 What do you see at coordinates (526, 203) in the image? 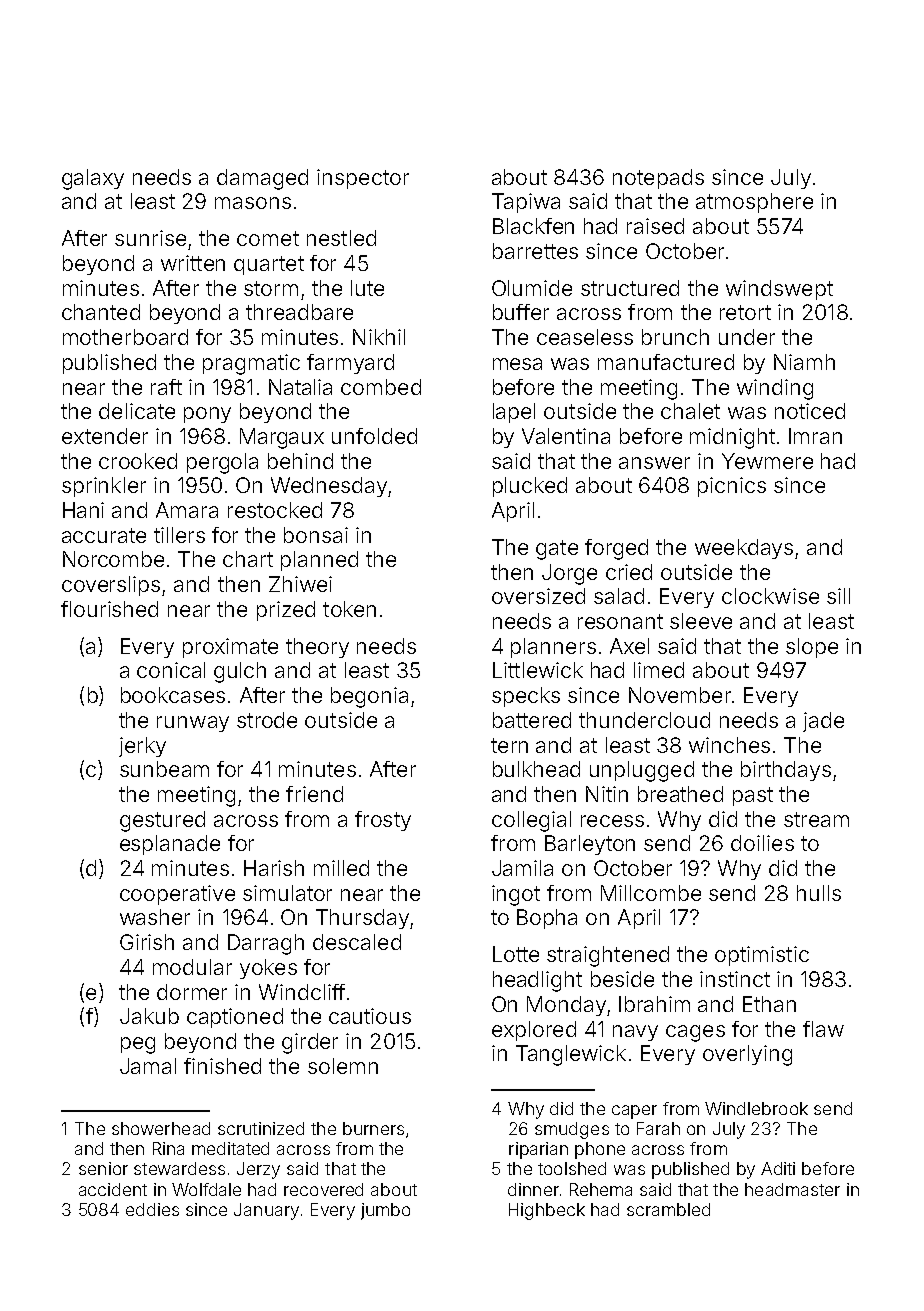
I see `Tapiwa` at bounding box center [526, 203].
